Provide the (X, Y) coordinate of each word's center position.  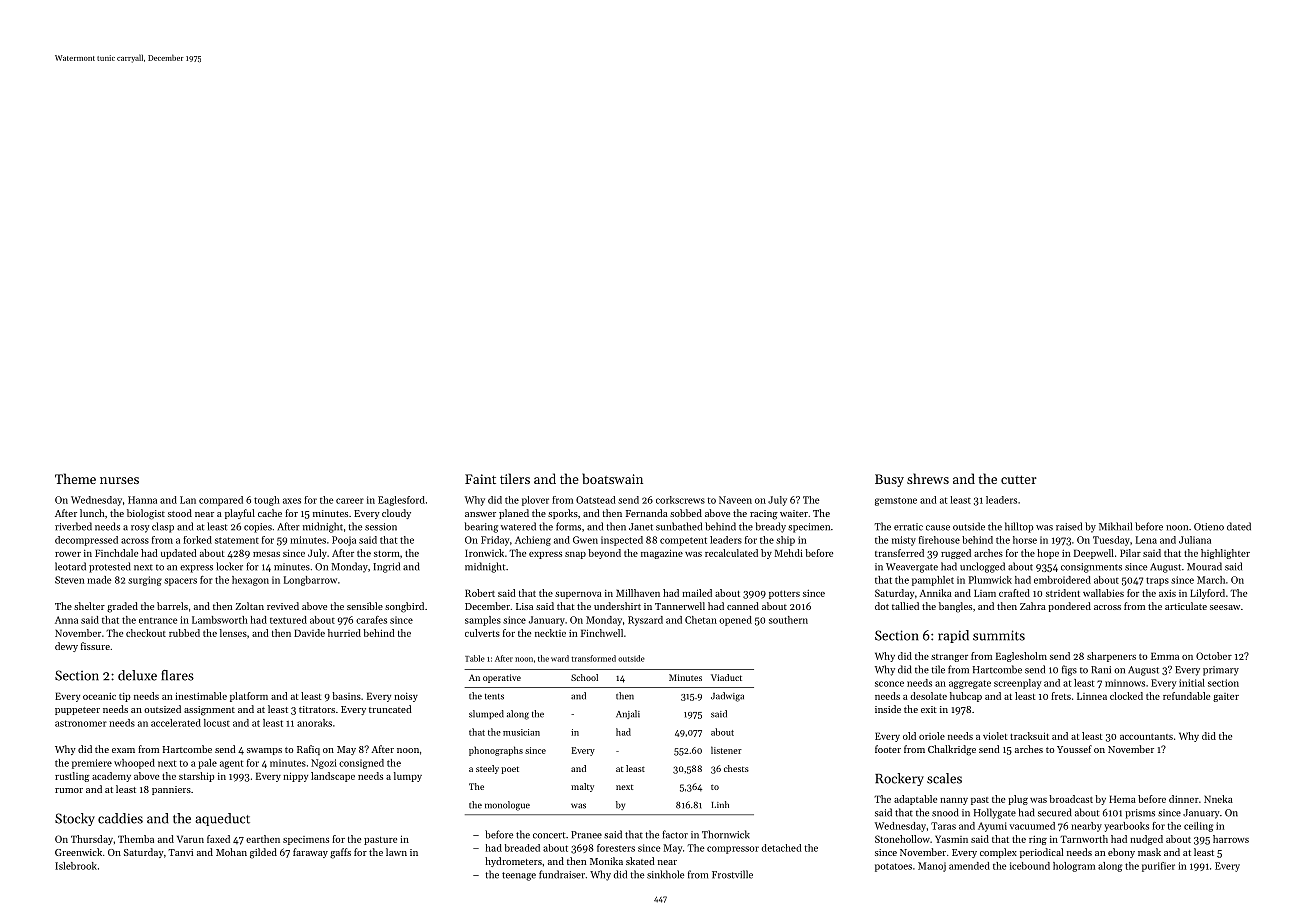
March (1211, 580)
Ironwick (484, 553)
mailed (697, 593)
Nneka (1218, 799)
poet (510, 770)
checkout (146, 633)
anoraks (314, 723)
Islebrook (76, 866)
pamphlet (933, 581)
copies (258, 528)
